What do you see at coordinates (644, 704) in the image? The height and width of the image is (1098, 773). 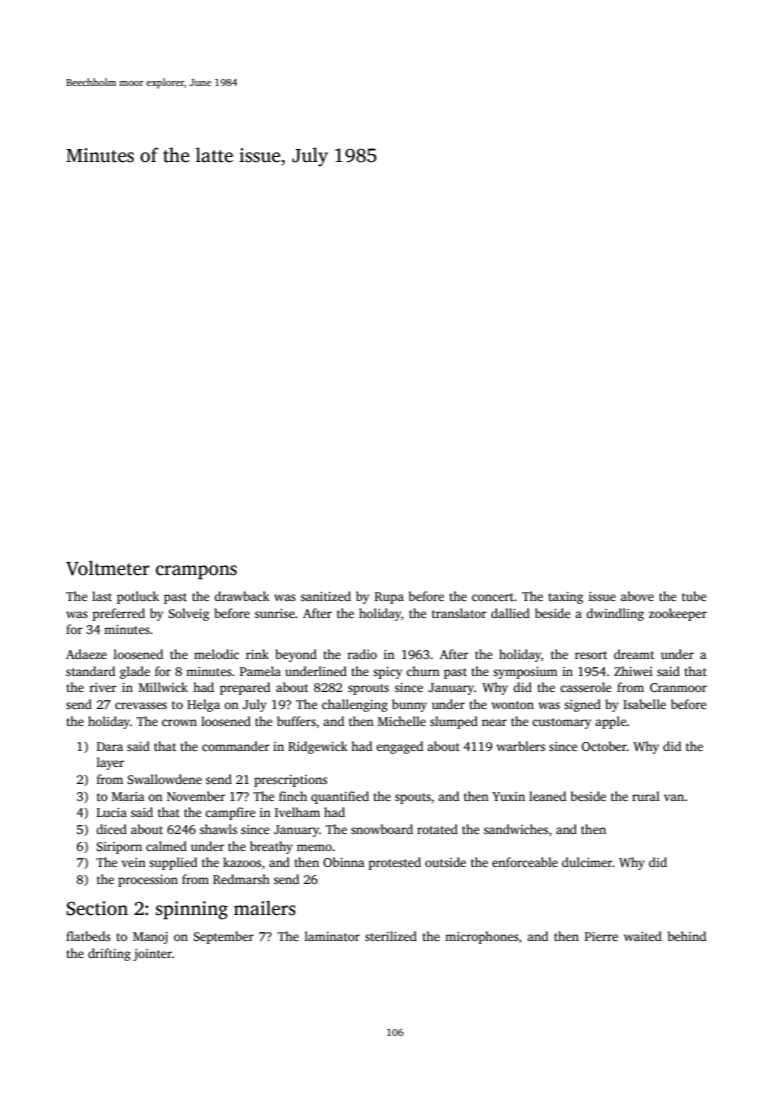 I see `Isabelle` at bounding box center [644, 704].
